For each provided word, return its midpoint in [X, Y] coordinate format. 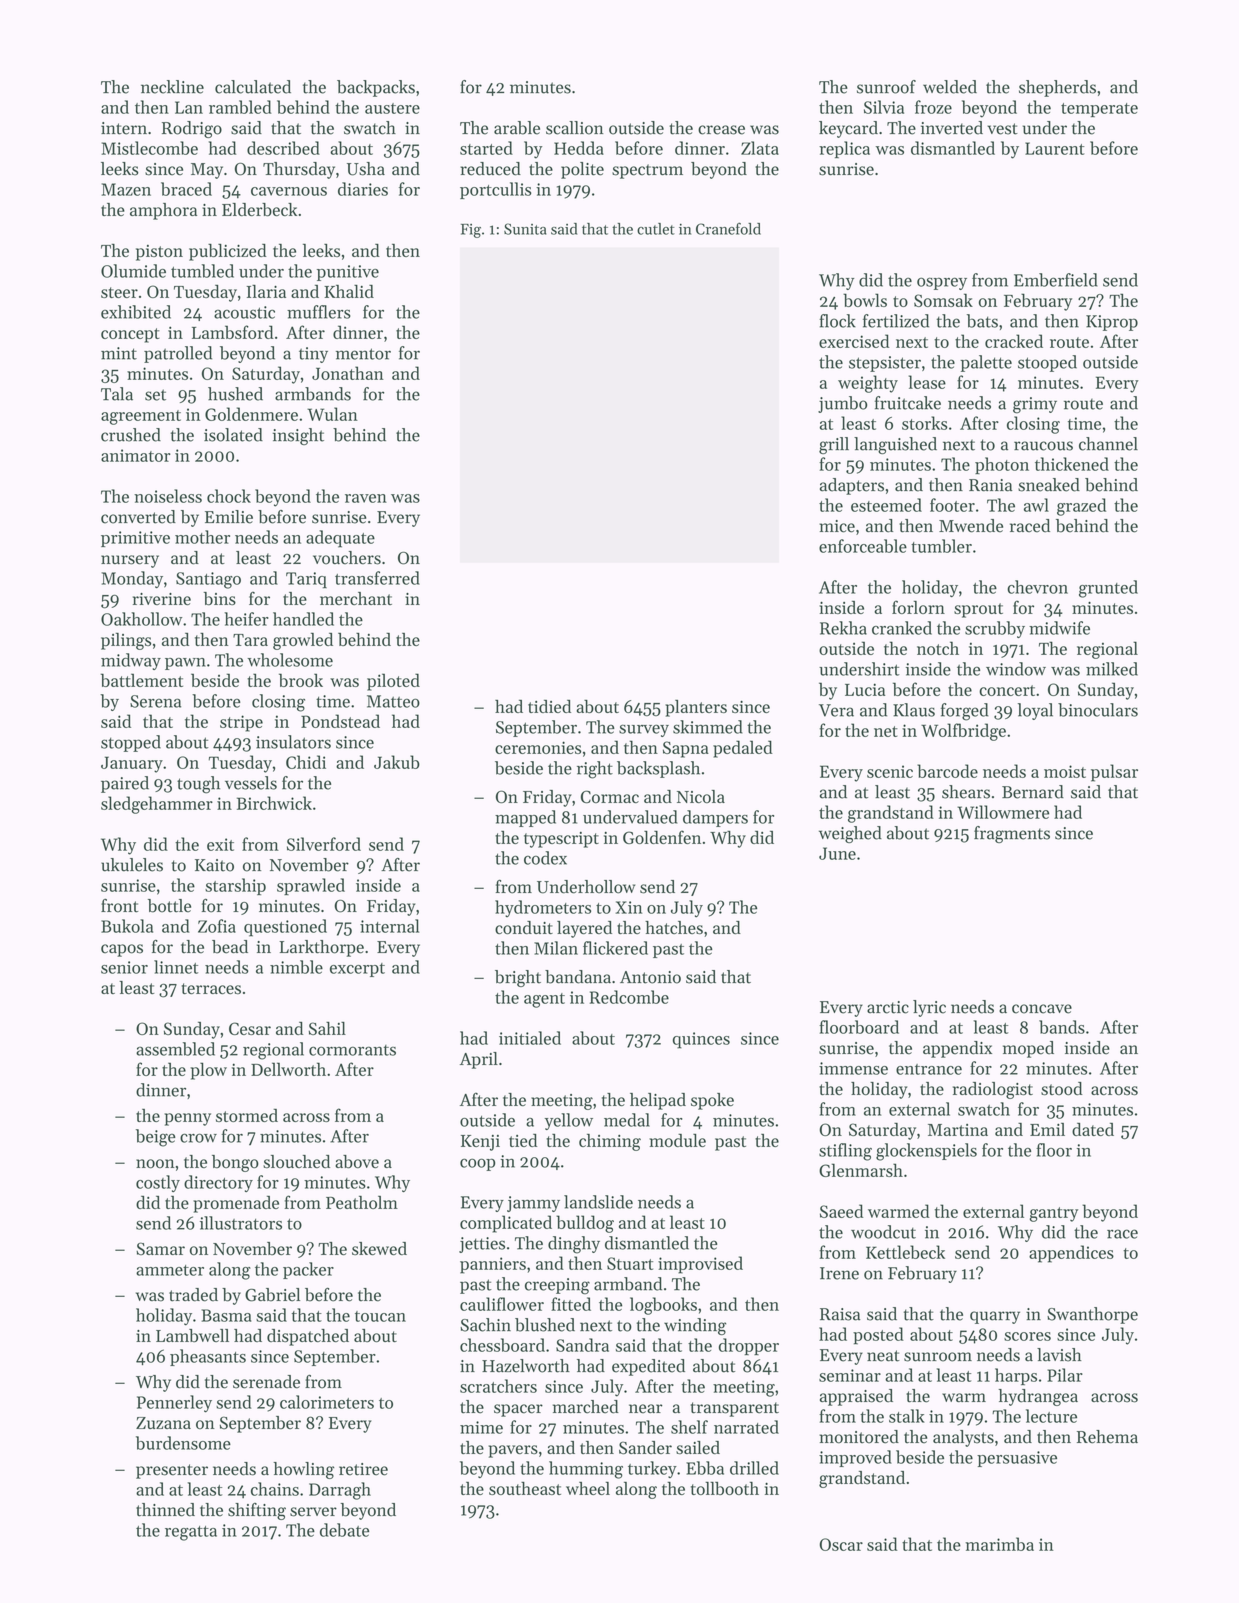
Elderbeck [259, 210]
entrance [929, 1069]
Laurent [1055, 148]
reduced [490, 169]
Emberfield [1056, 280]
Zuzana [163, 1423]
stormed [247, 1115]
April [479, 1060]
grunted [1108, 589]
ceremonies [538, 747]
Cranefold [728, 228]
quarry [995, 1317]
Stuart [630, 1263]
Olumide [133, 271]
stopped [131, 743]
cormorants [352, 1050]
